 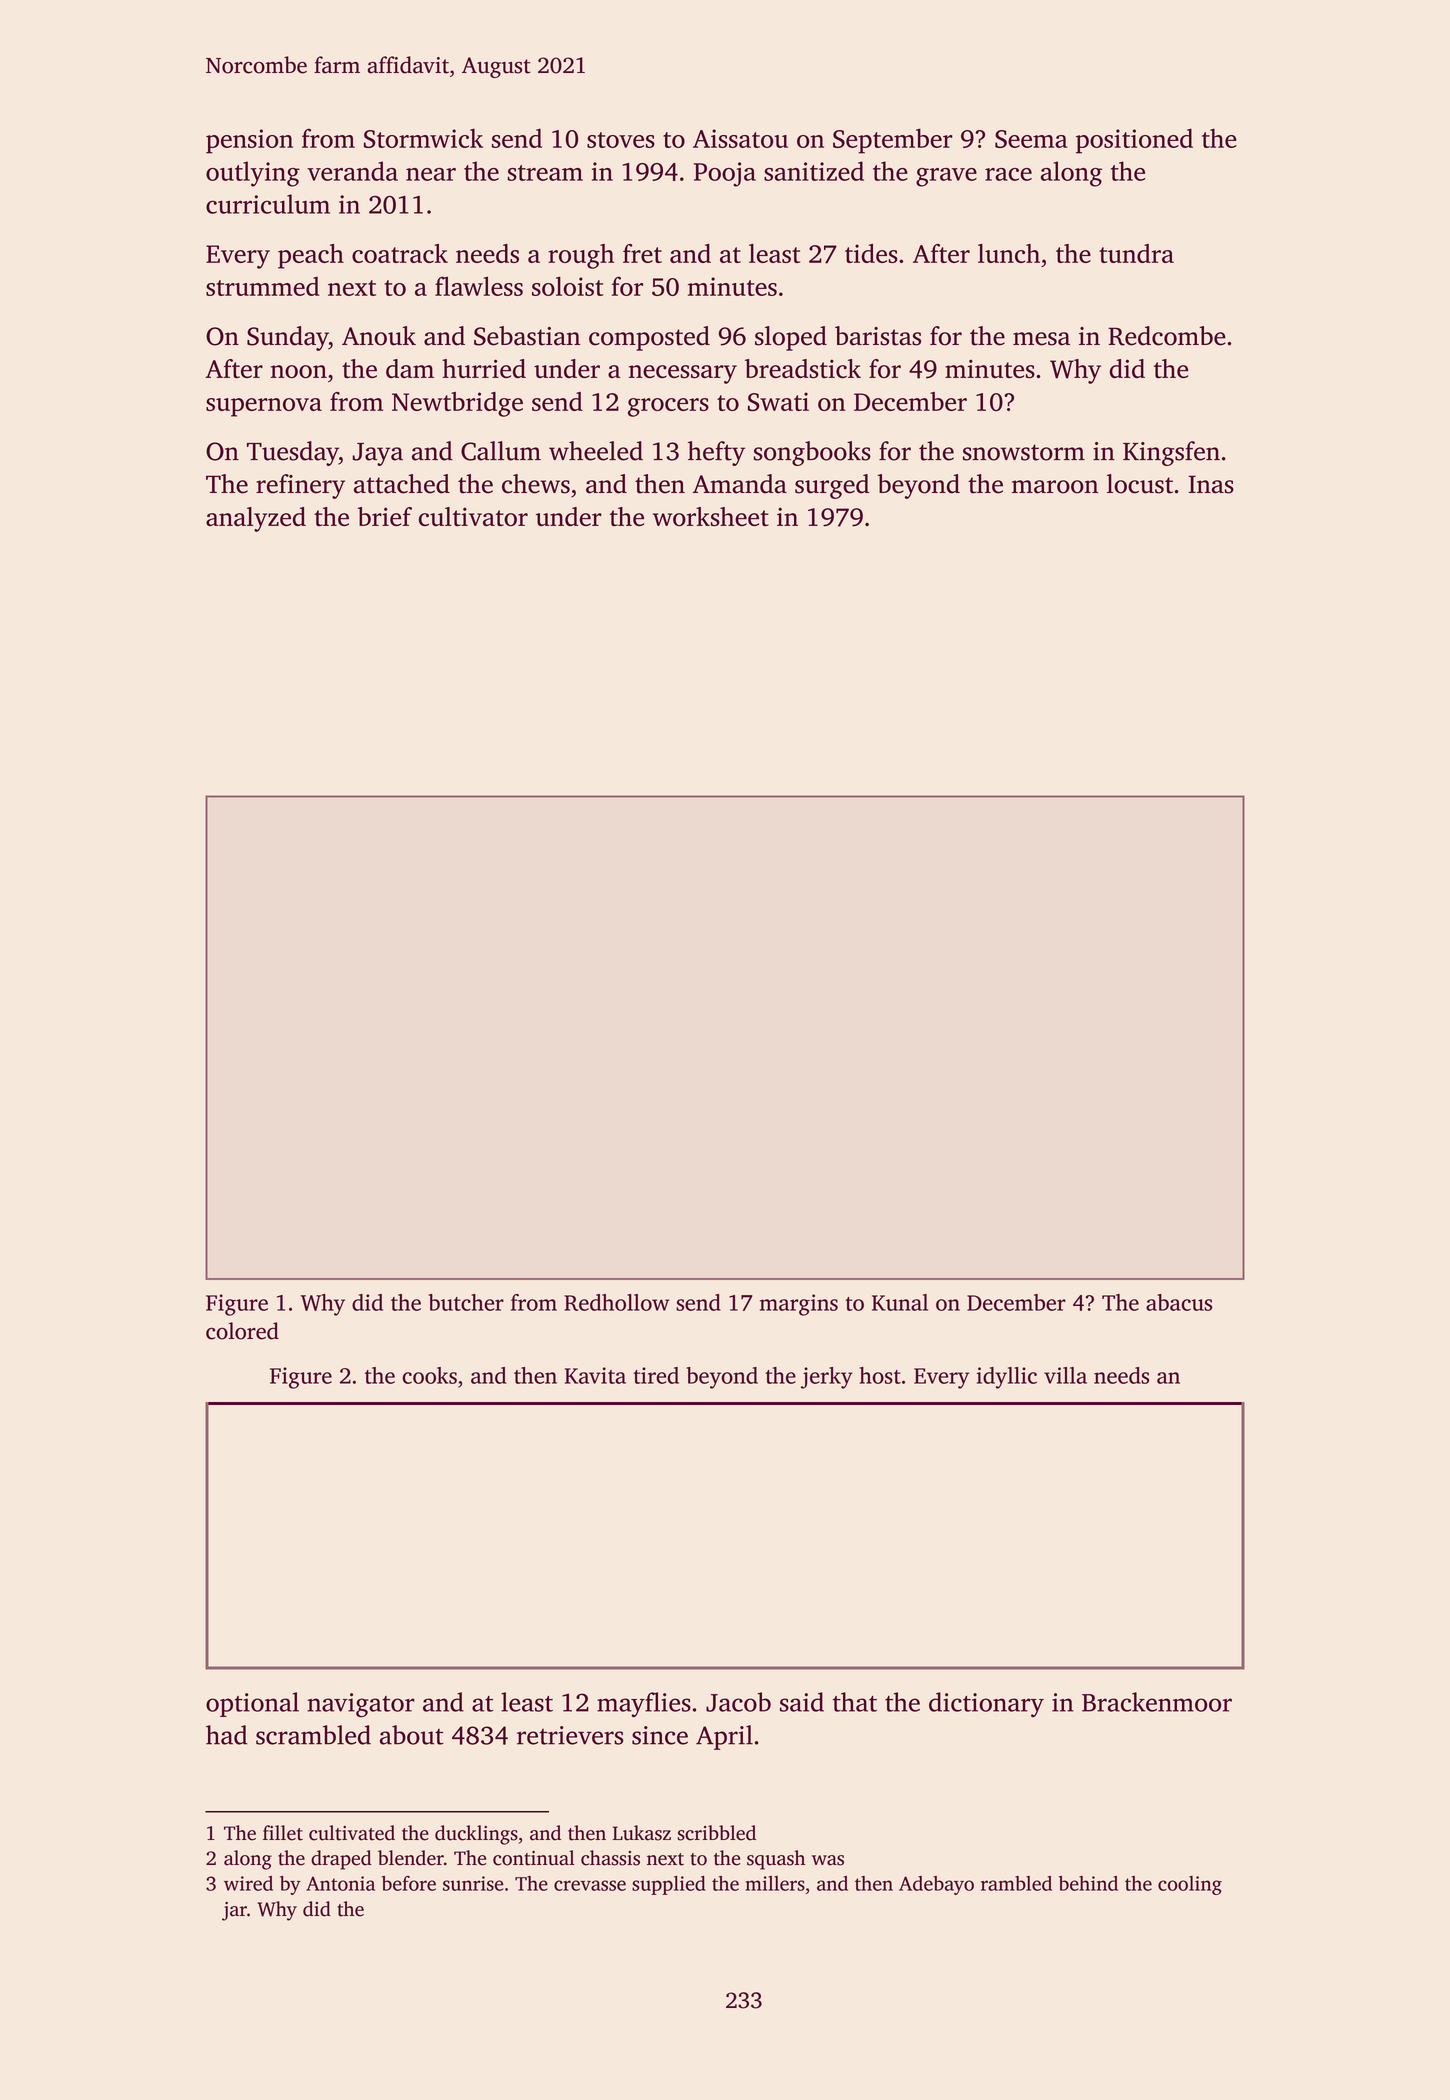 I want to click on rough, so click(x=581, y=256).
